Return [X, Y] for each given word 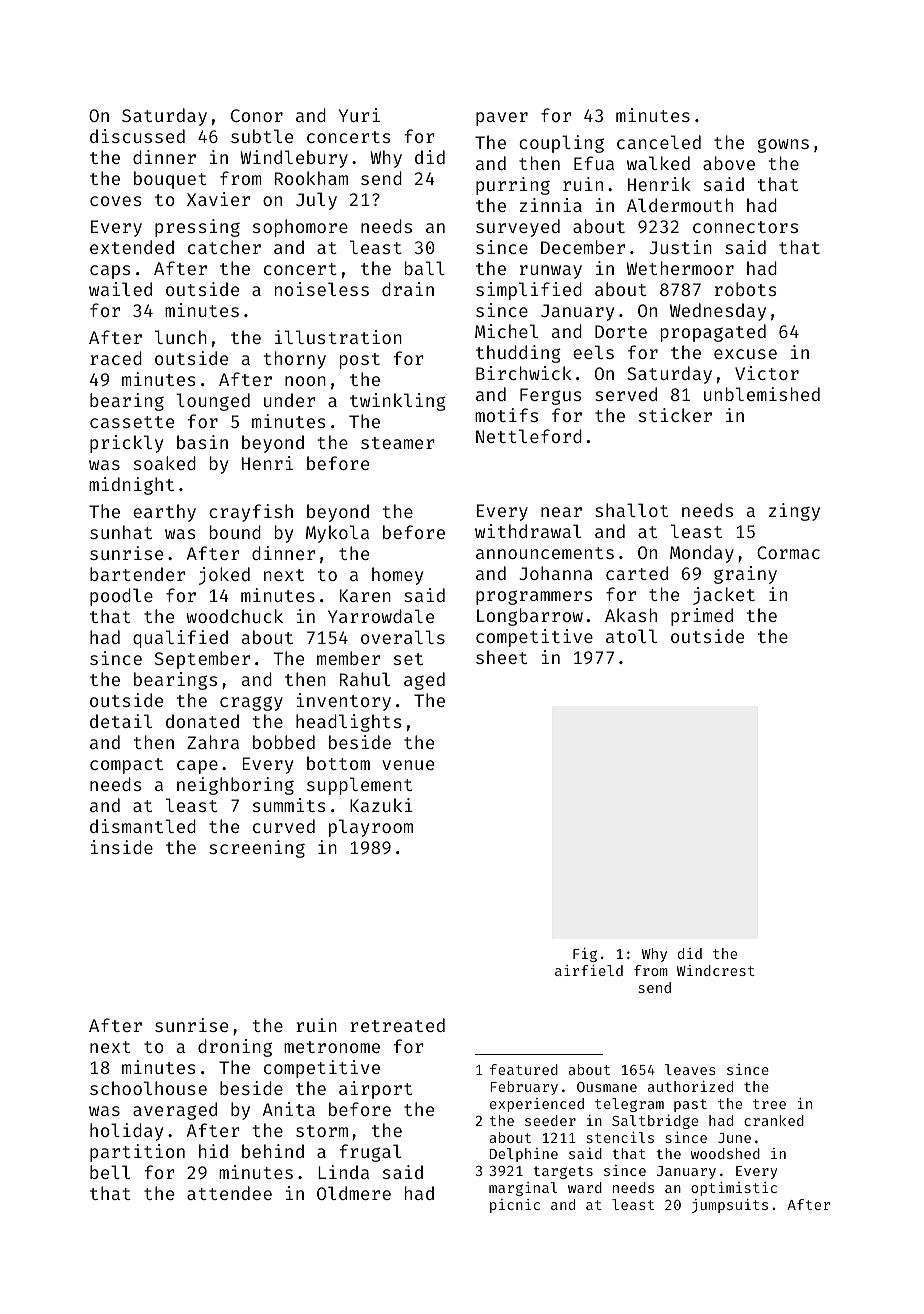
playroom [371, 828]
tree [769, 1104]
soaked [165, 463]
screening [257, 849]
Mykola [337, 534]
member [348, 658]
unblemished [762, 394]
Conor [257, 115]
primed [702, 617]
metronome [332, 1047]
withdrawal [528, 531]
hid [213, 1151]
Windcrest [716, 970]
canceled [659, 142]
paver [502, 119]
